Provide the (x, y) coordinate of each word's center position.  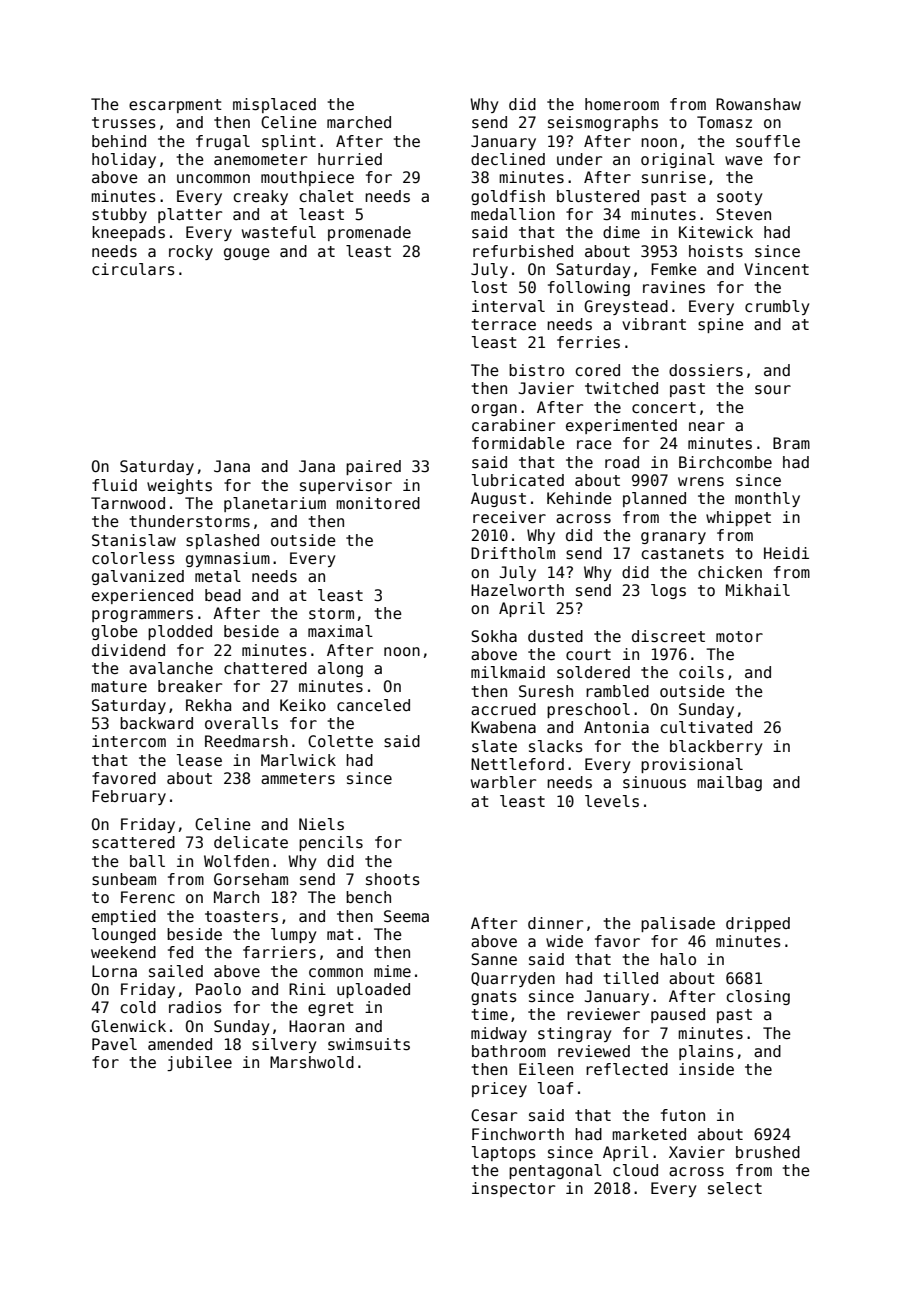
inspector (513, 1189)
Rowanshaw (758, 104)
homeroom (622, 104)
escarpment (175, 106)
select (735, 1188)
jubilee (199, 1063)
